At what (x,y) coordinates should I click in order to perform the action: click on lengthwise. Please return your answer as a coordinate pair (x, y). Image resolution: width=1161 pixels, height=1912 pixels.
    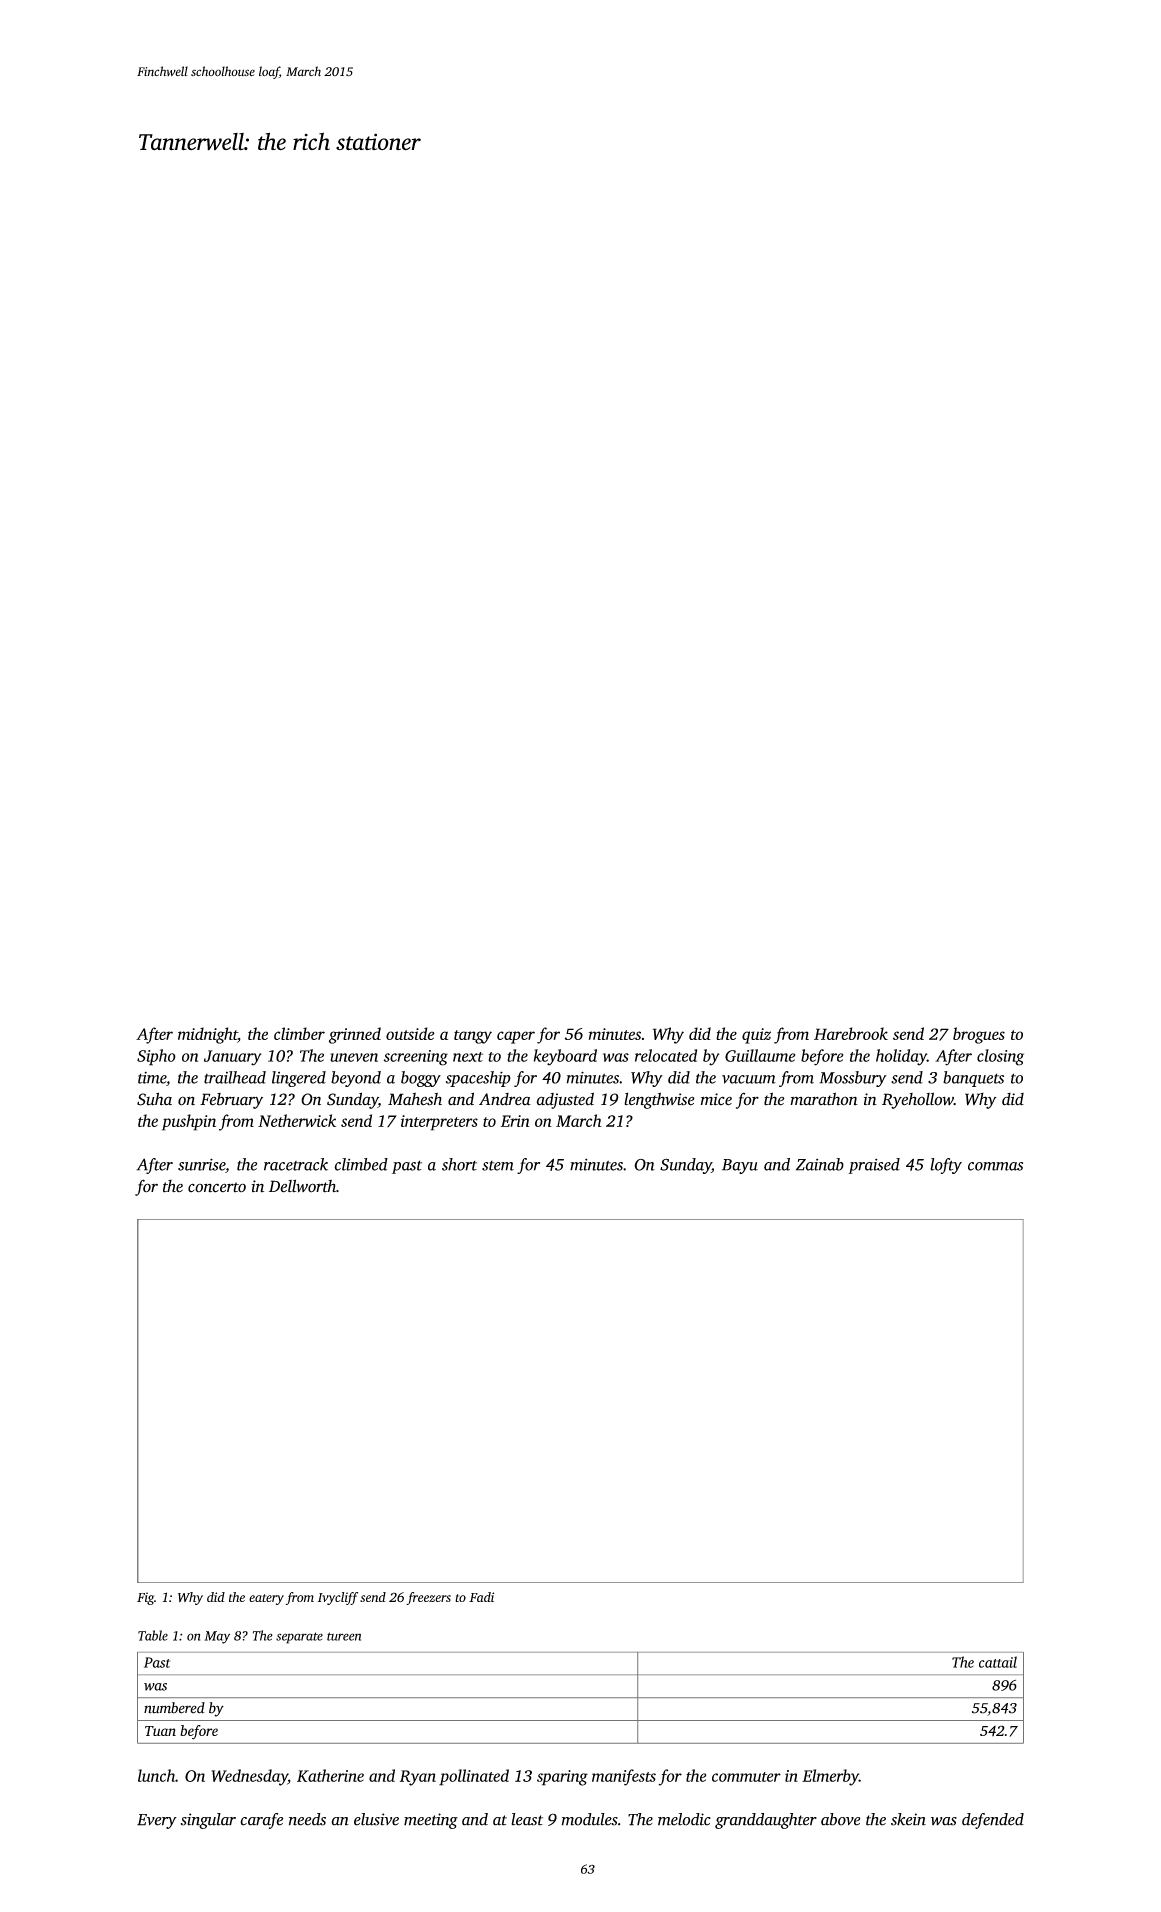
    Looking at the image, I should click on (659, 1100).
